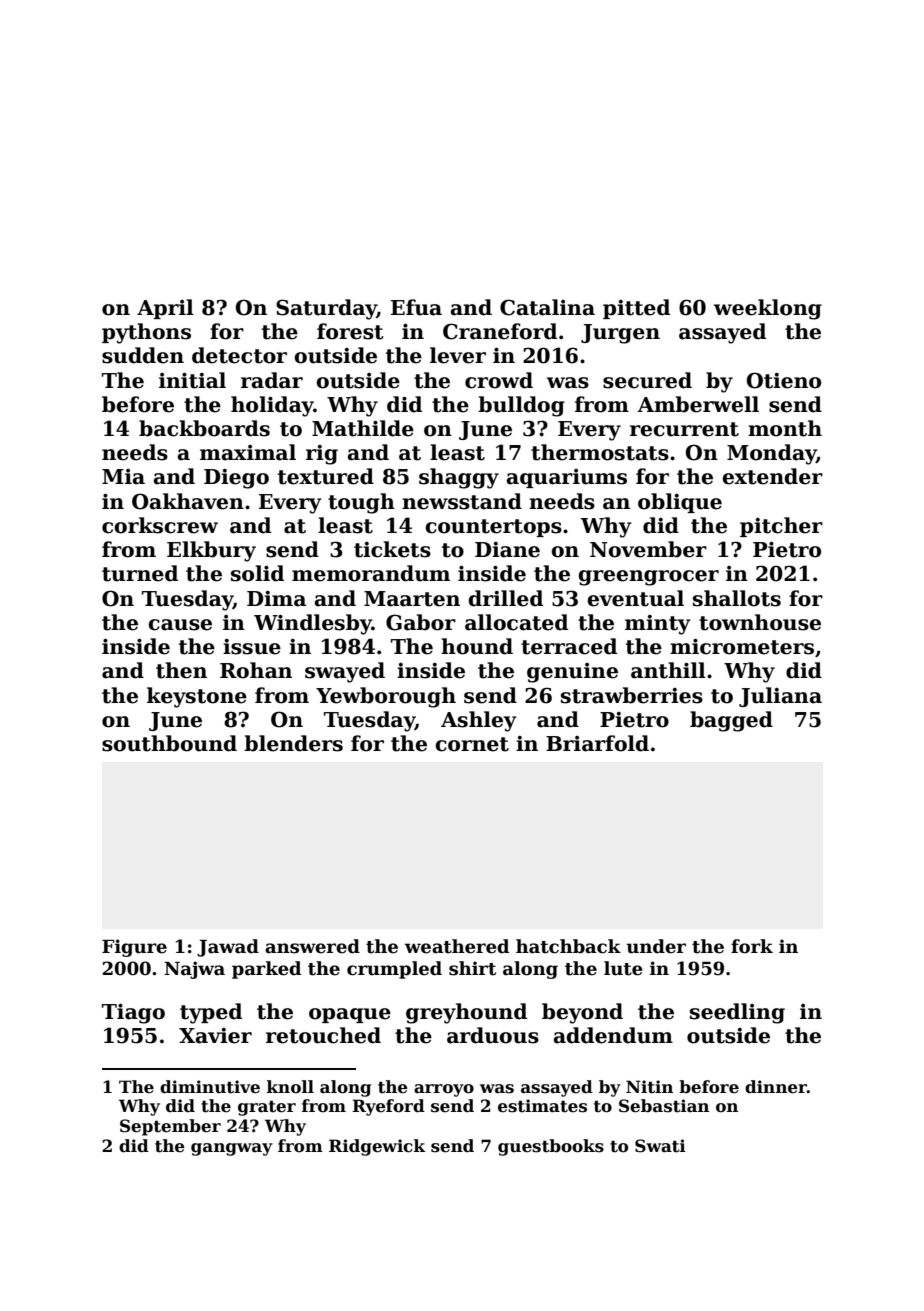  I want to click on retouched, so click(323, 1035).
